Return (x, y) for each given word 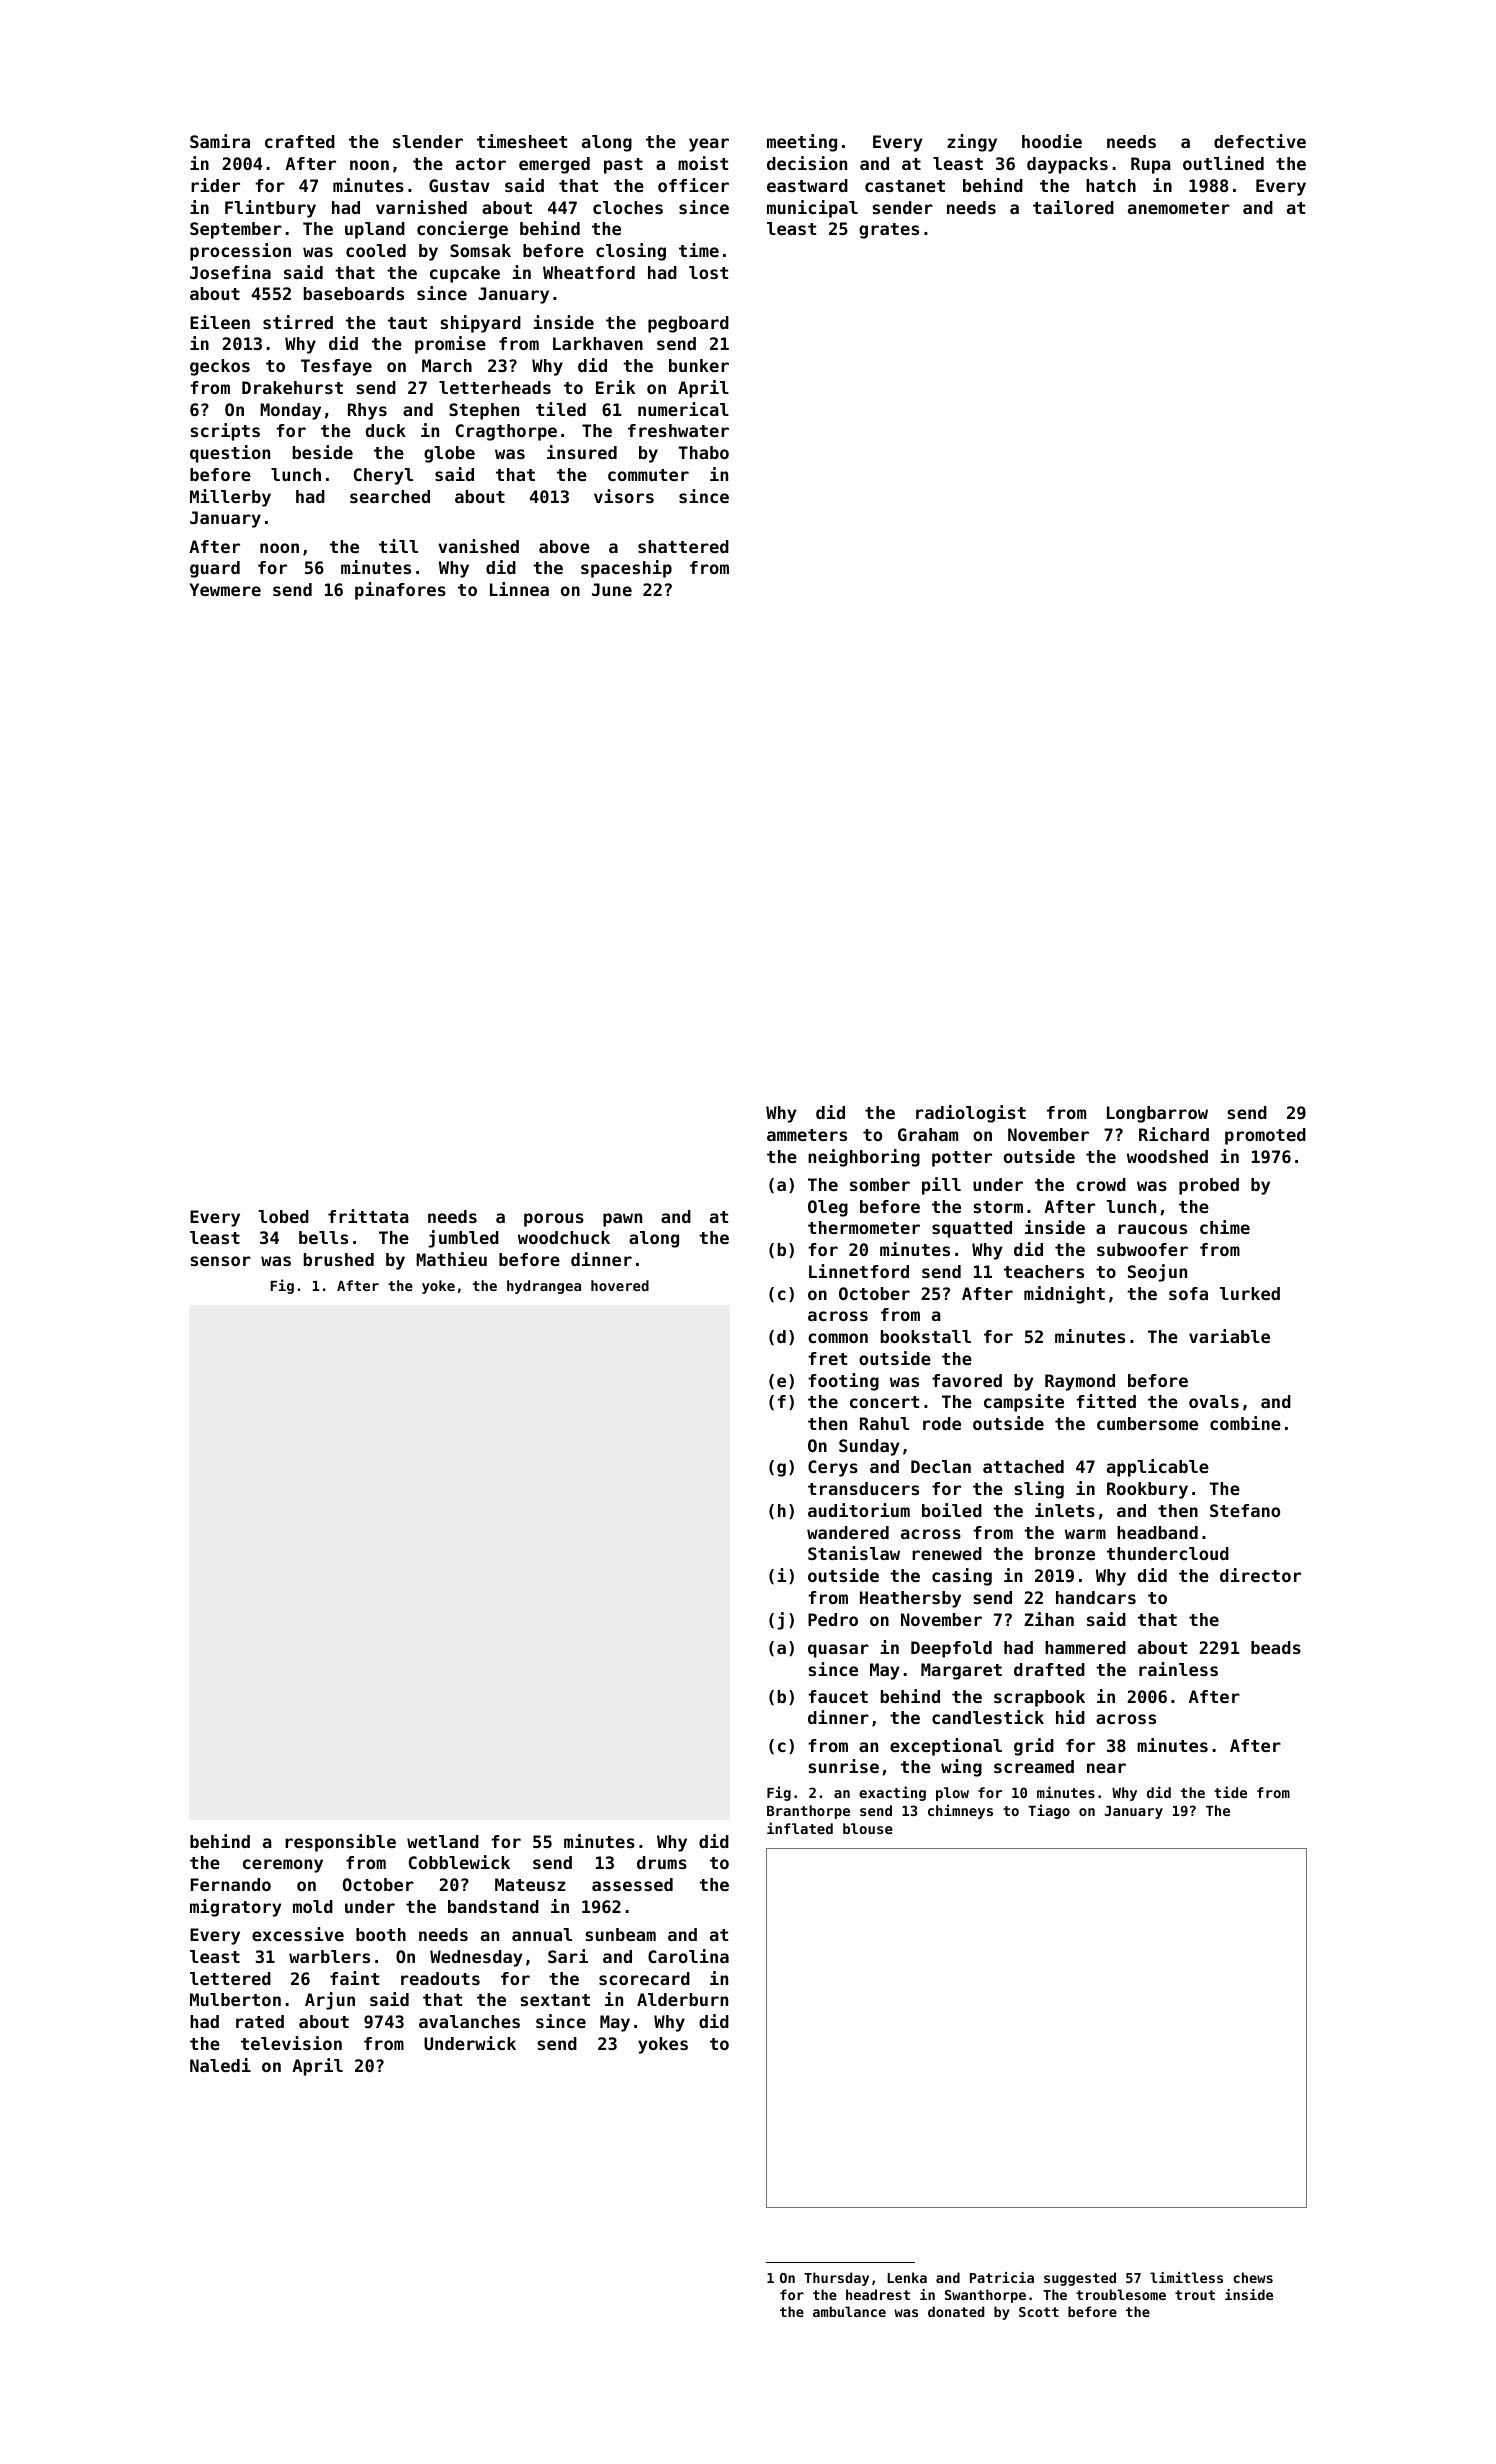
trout (1195, 2295)
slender (428, 141)
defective (1260, 141)
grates (889, 231)
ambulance (849, 2311)
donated (956, 2311)
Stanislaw (854, 1553)
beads (1276, 1647)
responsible (340, 1843)
